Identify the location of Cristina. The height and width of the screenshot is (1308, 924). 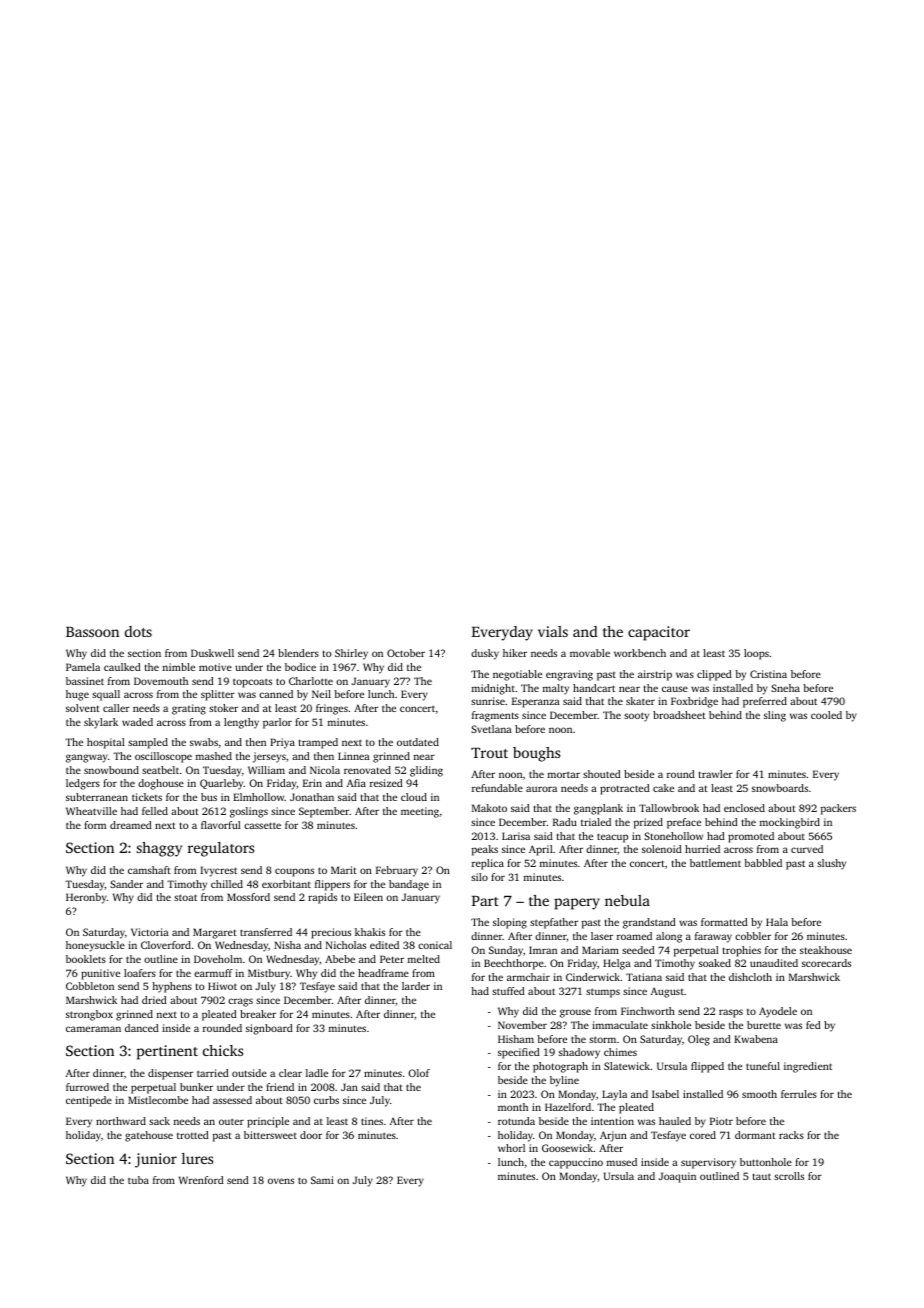
(768, 674).
